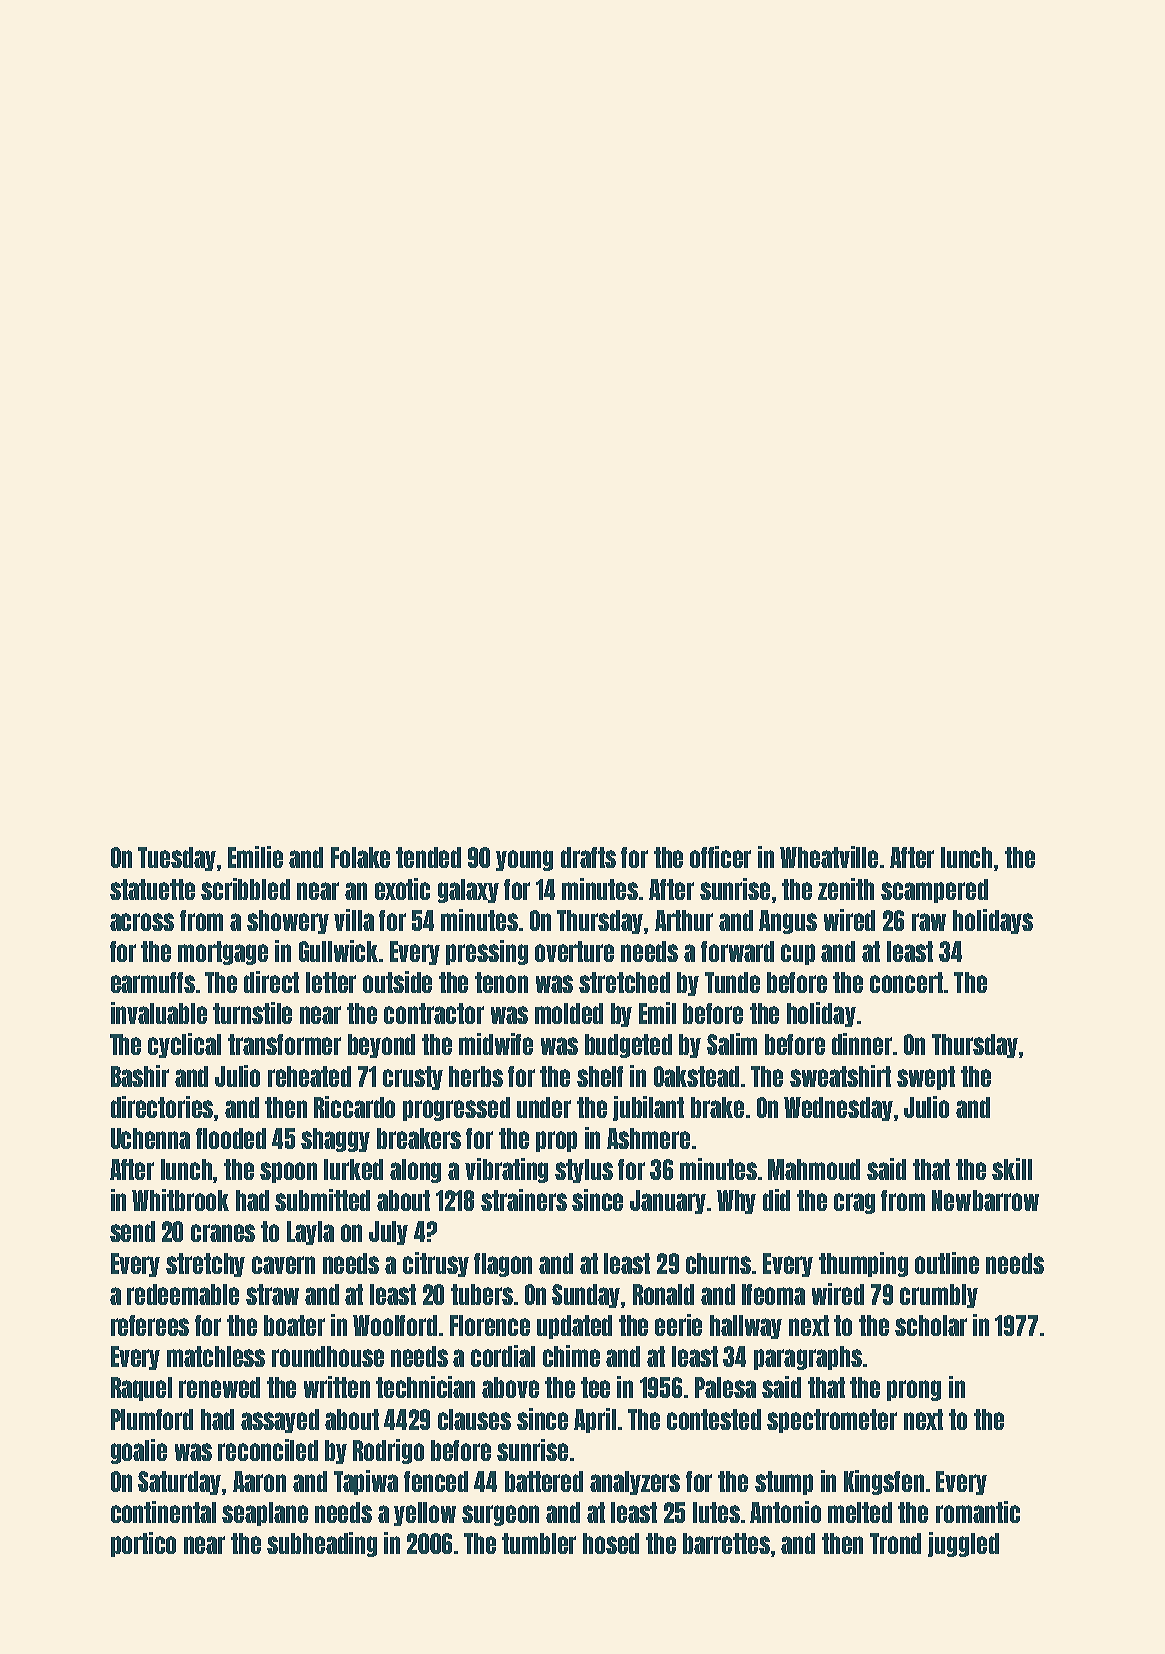 This image has width=1165, height=1654. What do you see at coordinates (474, 1419) in the image?
I see `clauses` at bounding box center [474, 1419].
